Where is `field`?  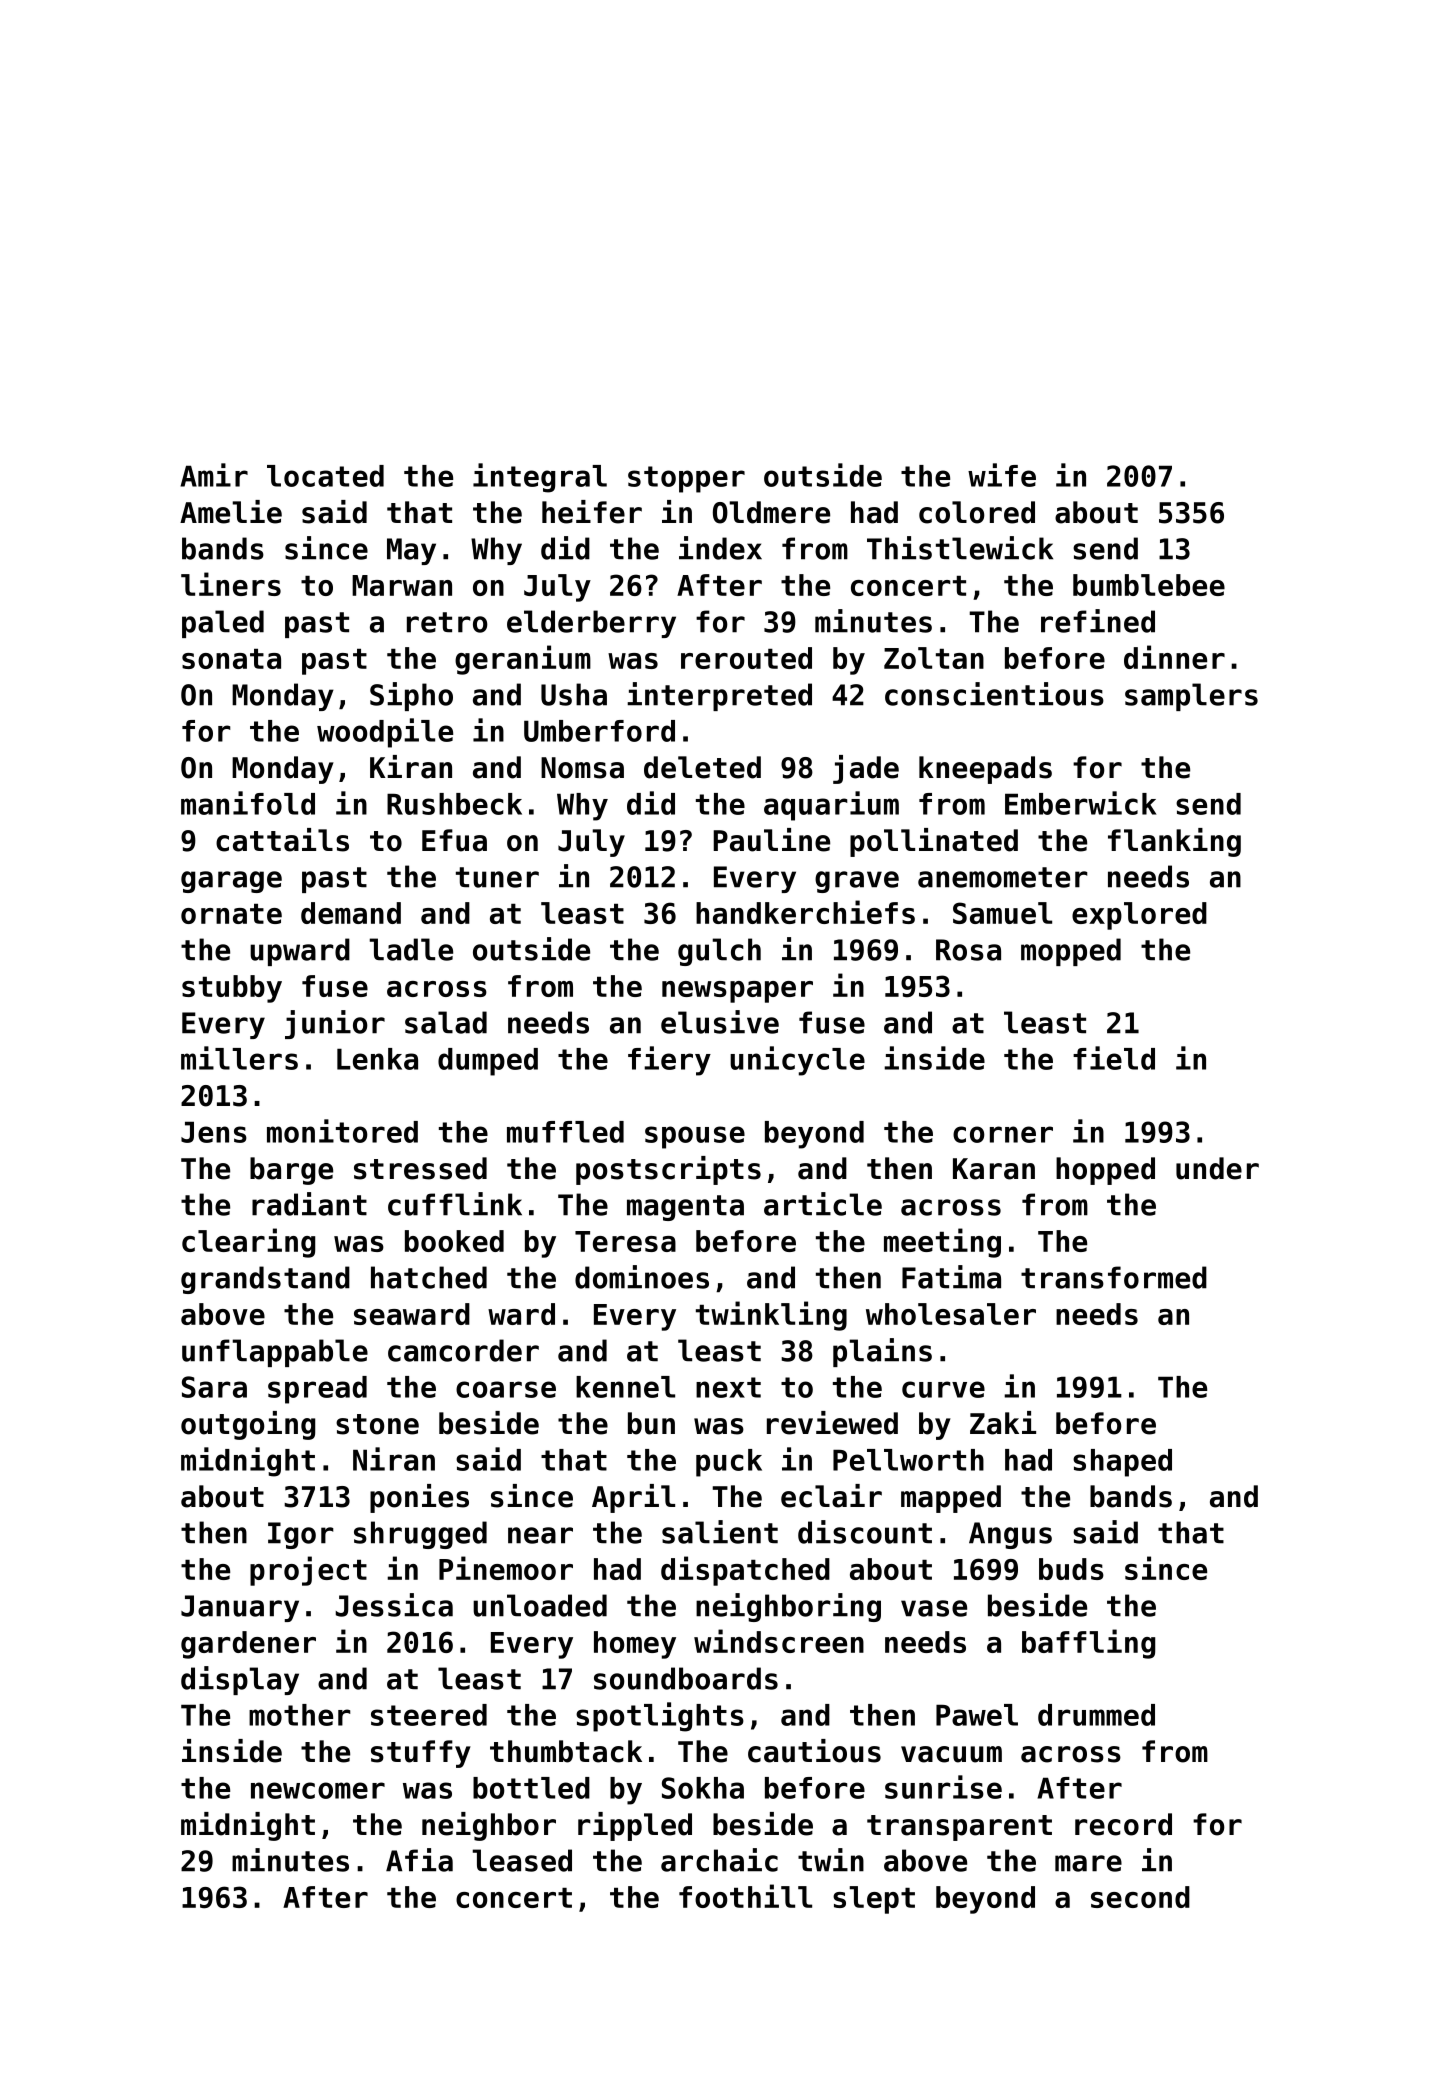
field is located at coordinates (1114, 1058).
